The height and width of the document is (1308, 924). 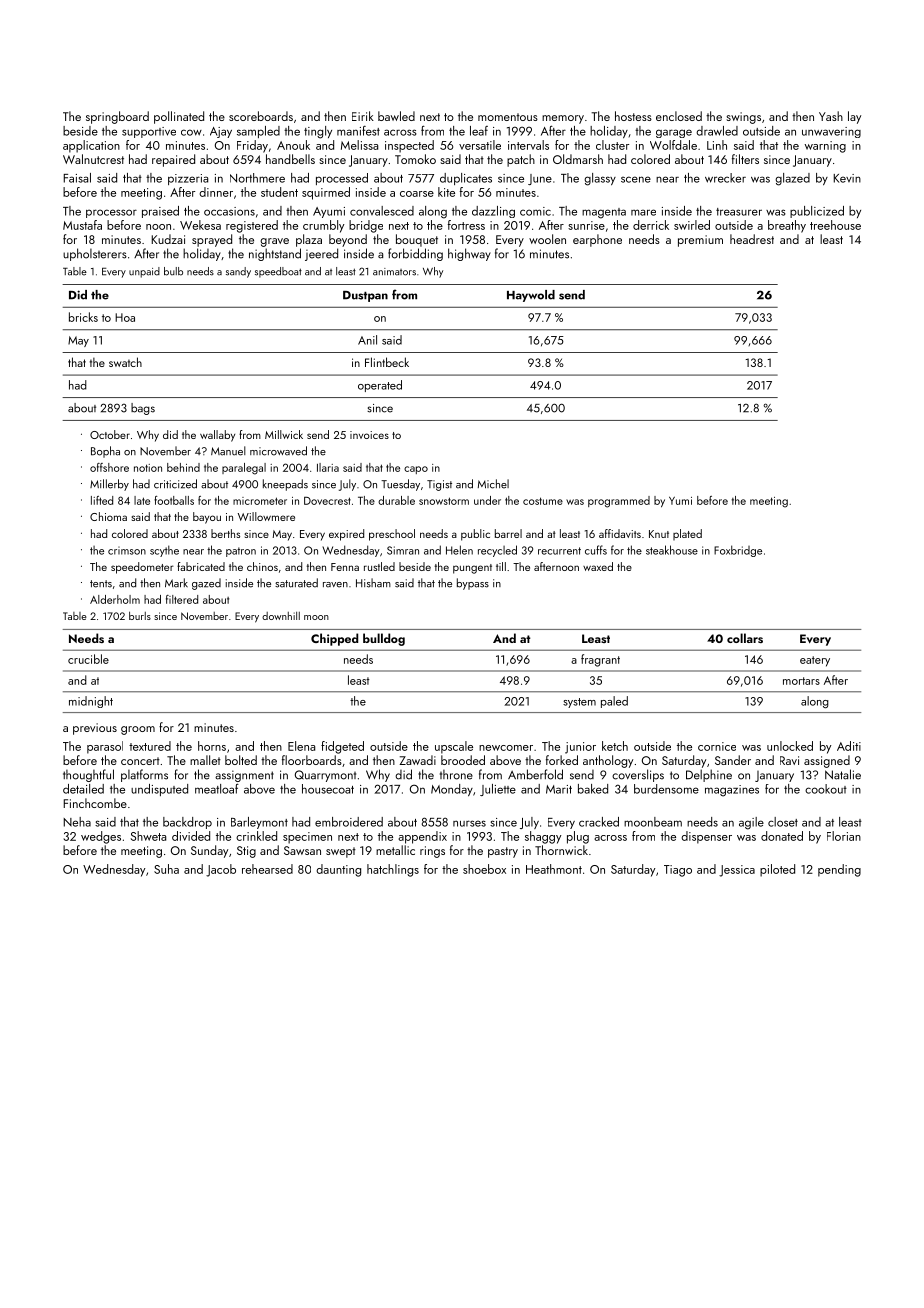 What do you see at coordinates (815, 661) in the document?
I see `eatery` at bounding box center [815, 661].
